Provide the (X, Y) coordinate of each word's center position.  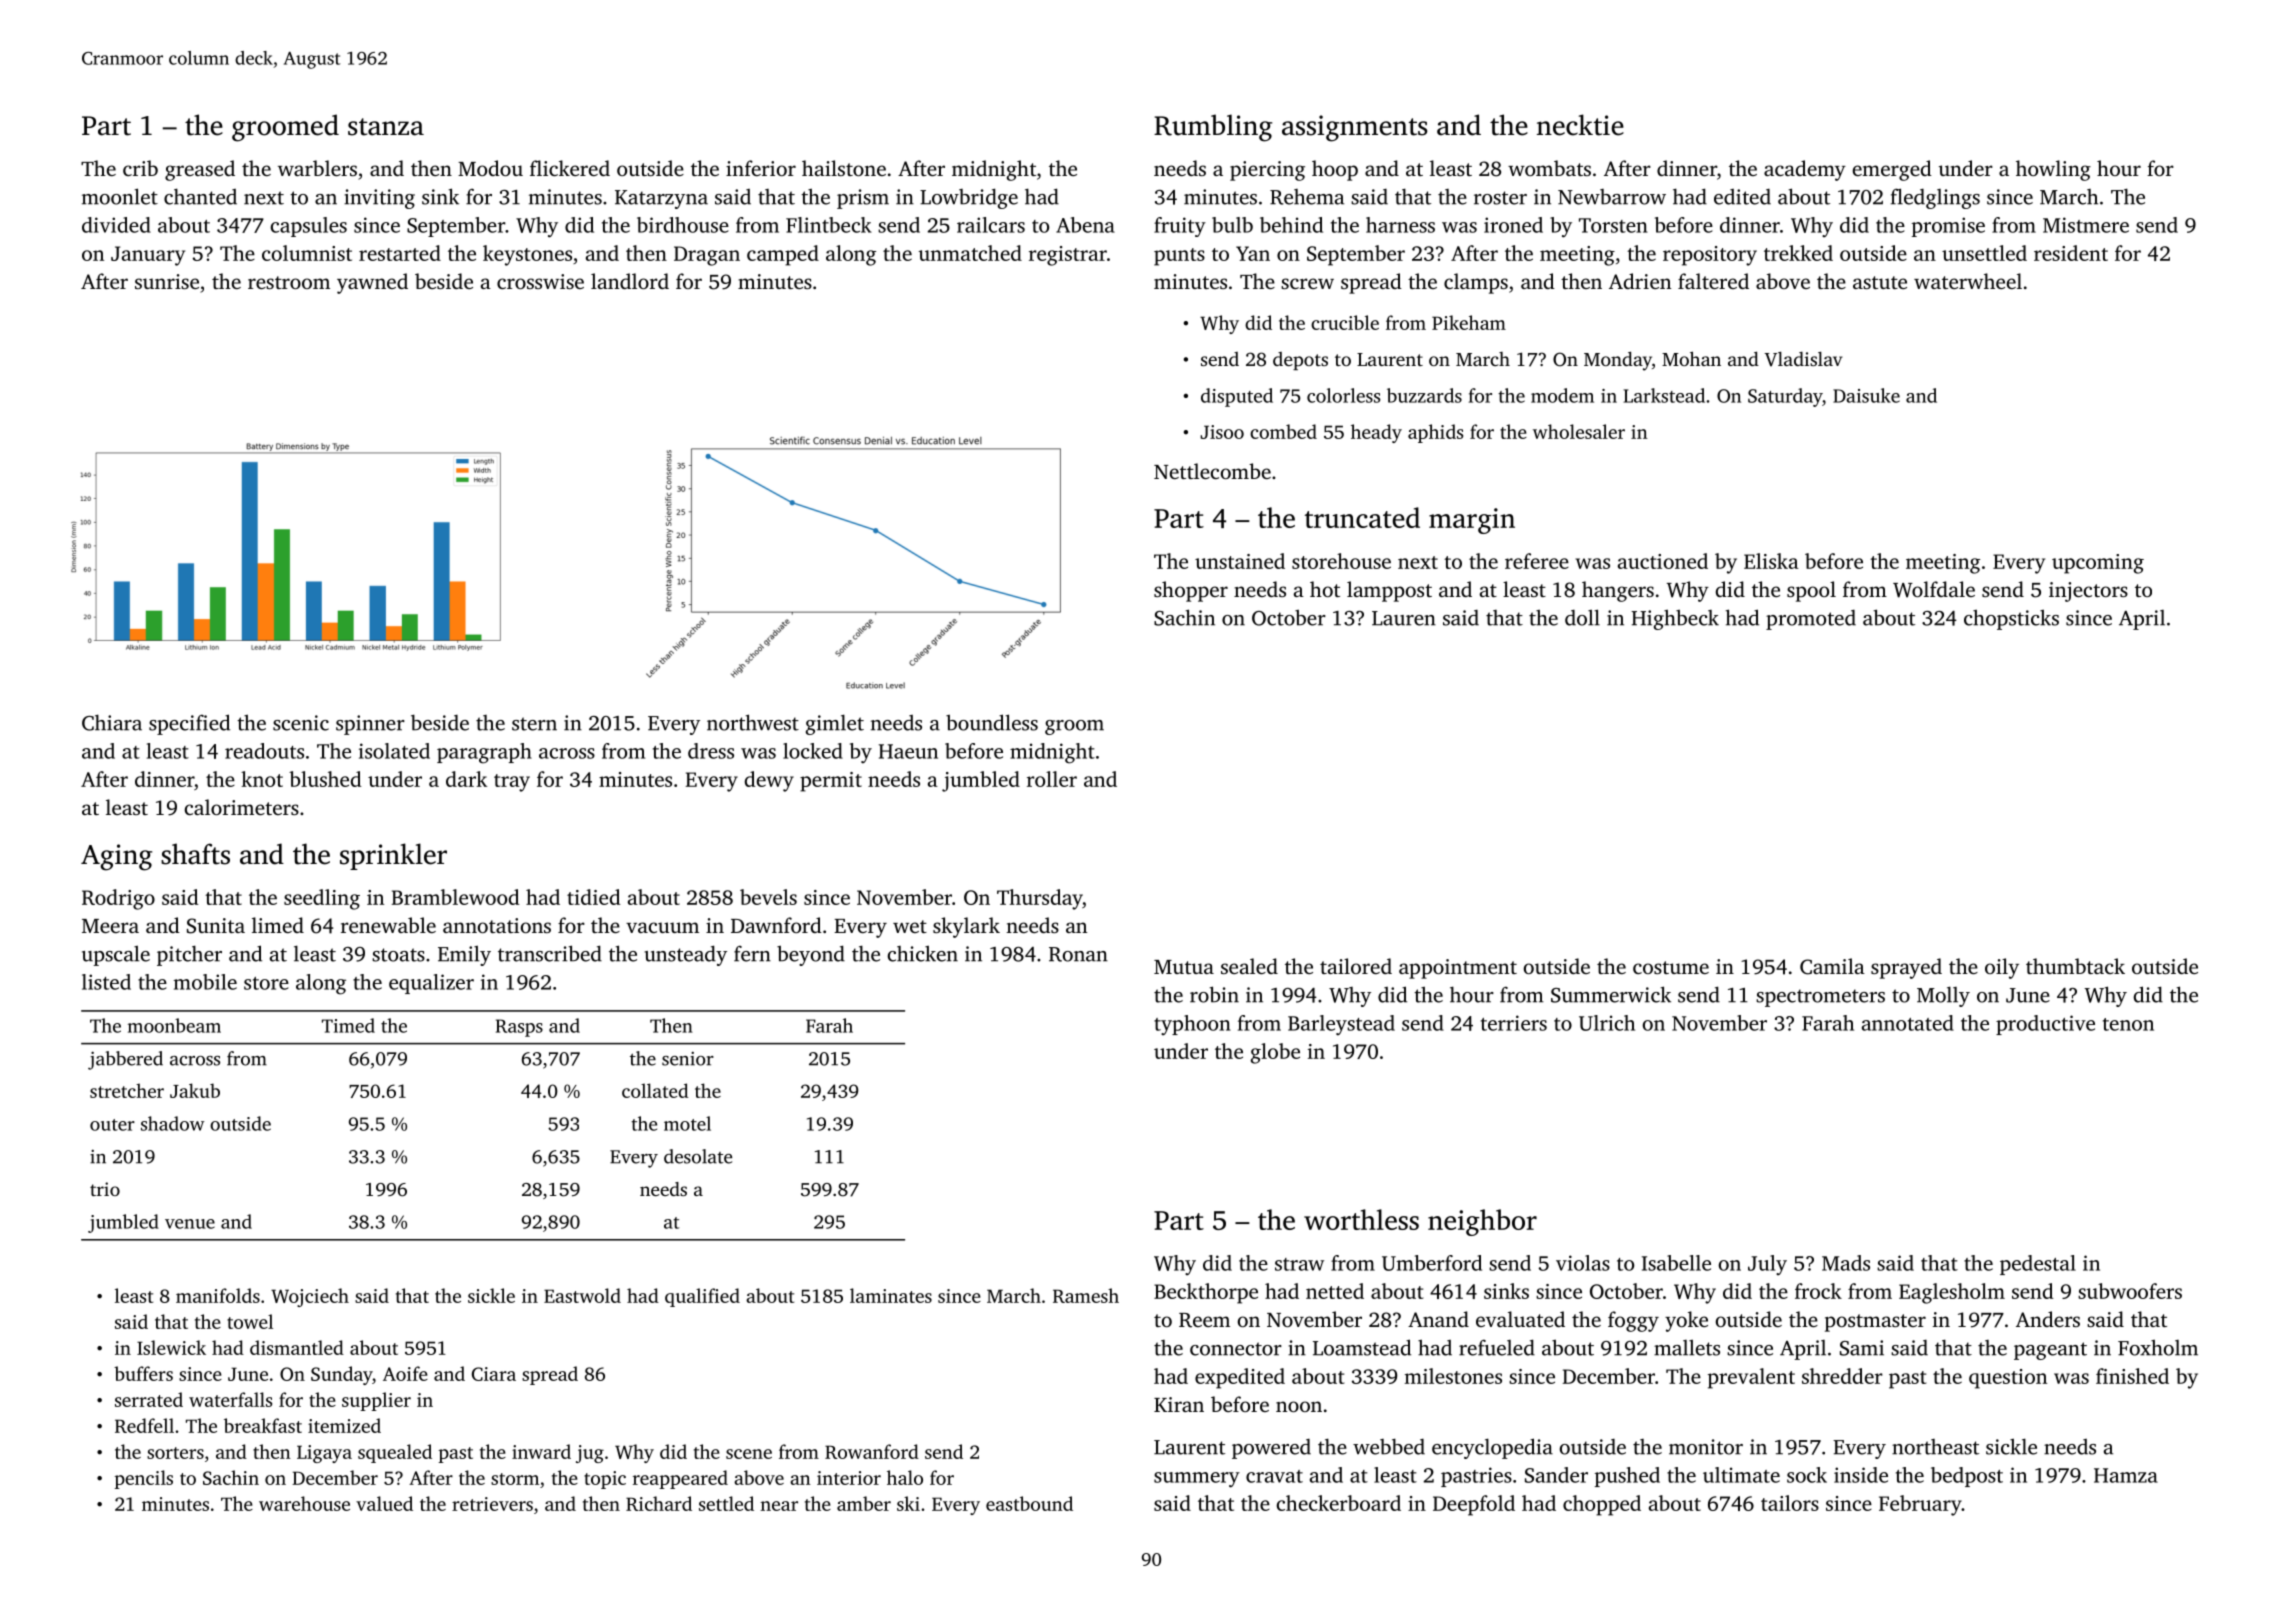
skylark (966, 927)
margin (1472, 521)
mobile (205, 982)
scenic (301, 723)
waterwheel (1968, 281)
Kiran (1179, 1404)
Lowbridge (969, 198)
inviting (379, 199)
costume (1671, 967)
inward (541, 1451)
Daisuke (1866, 395)
